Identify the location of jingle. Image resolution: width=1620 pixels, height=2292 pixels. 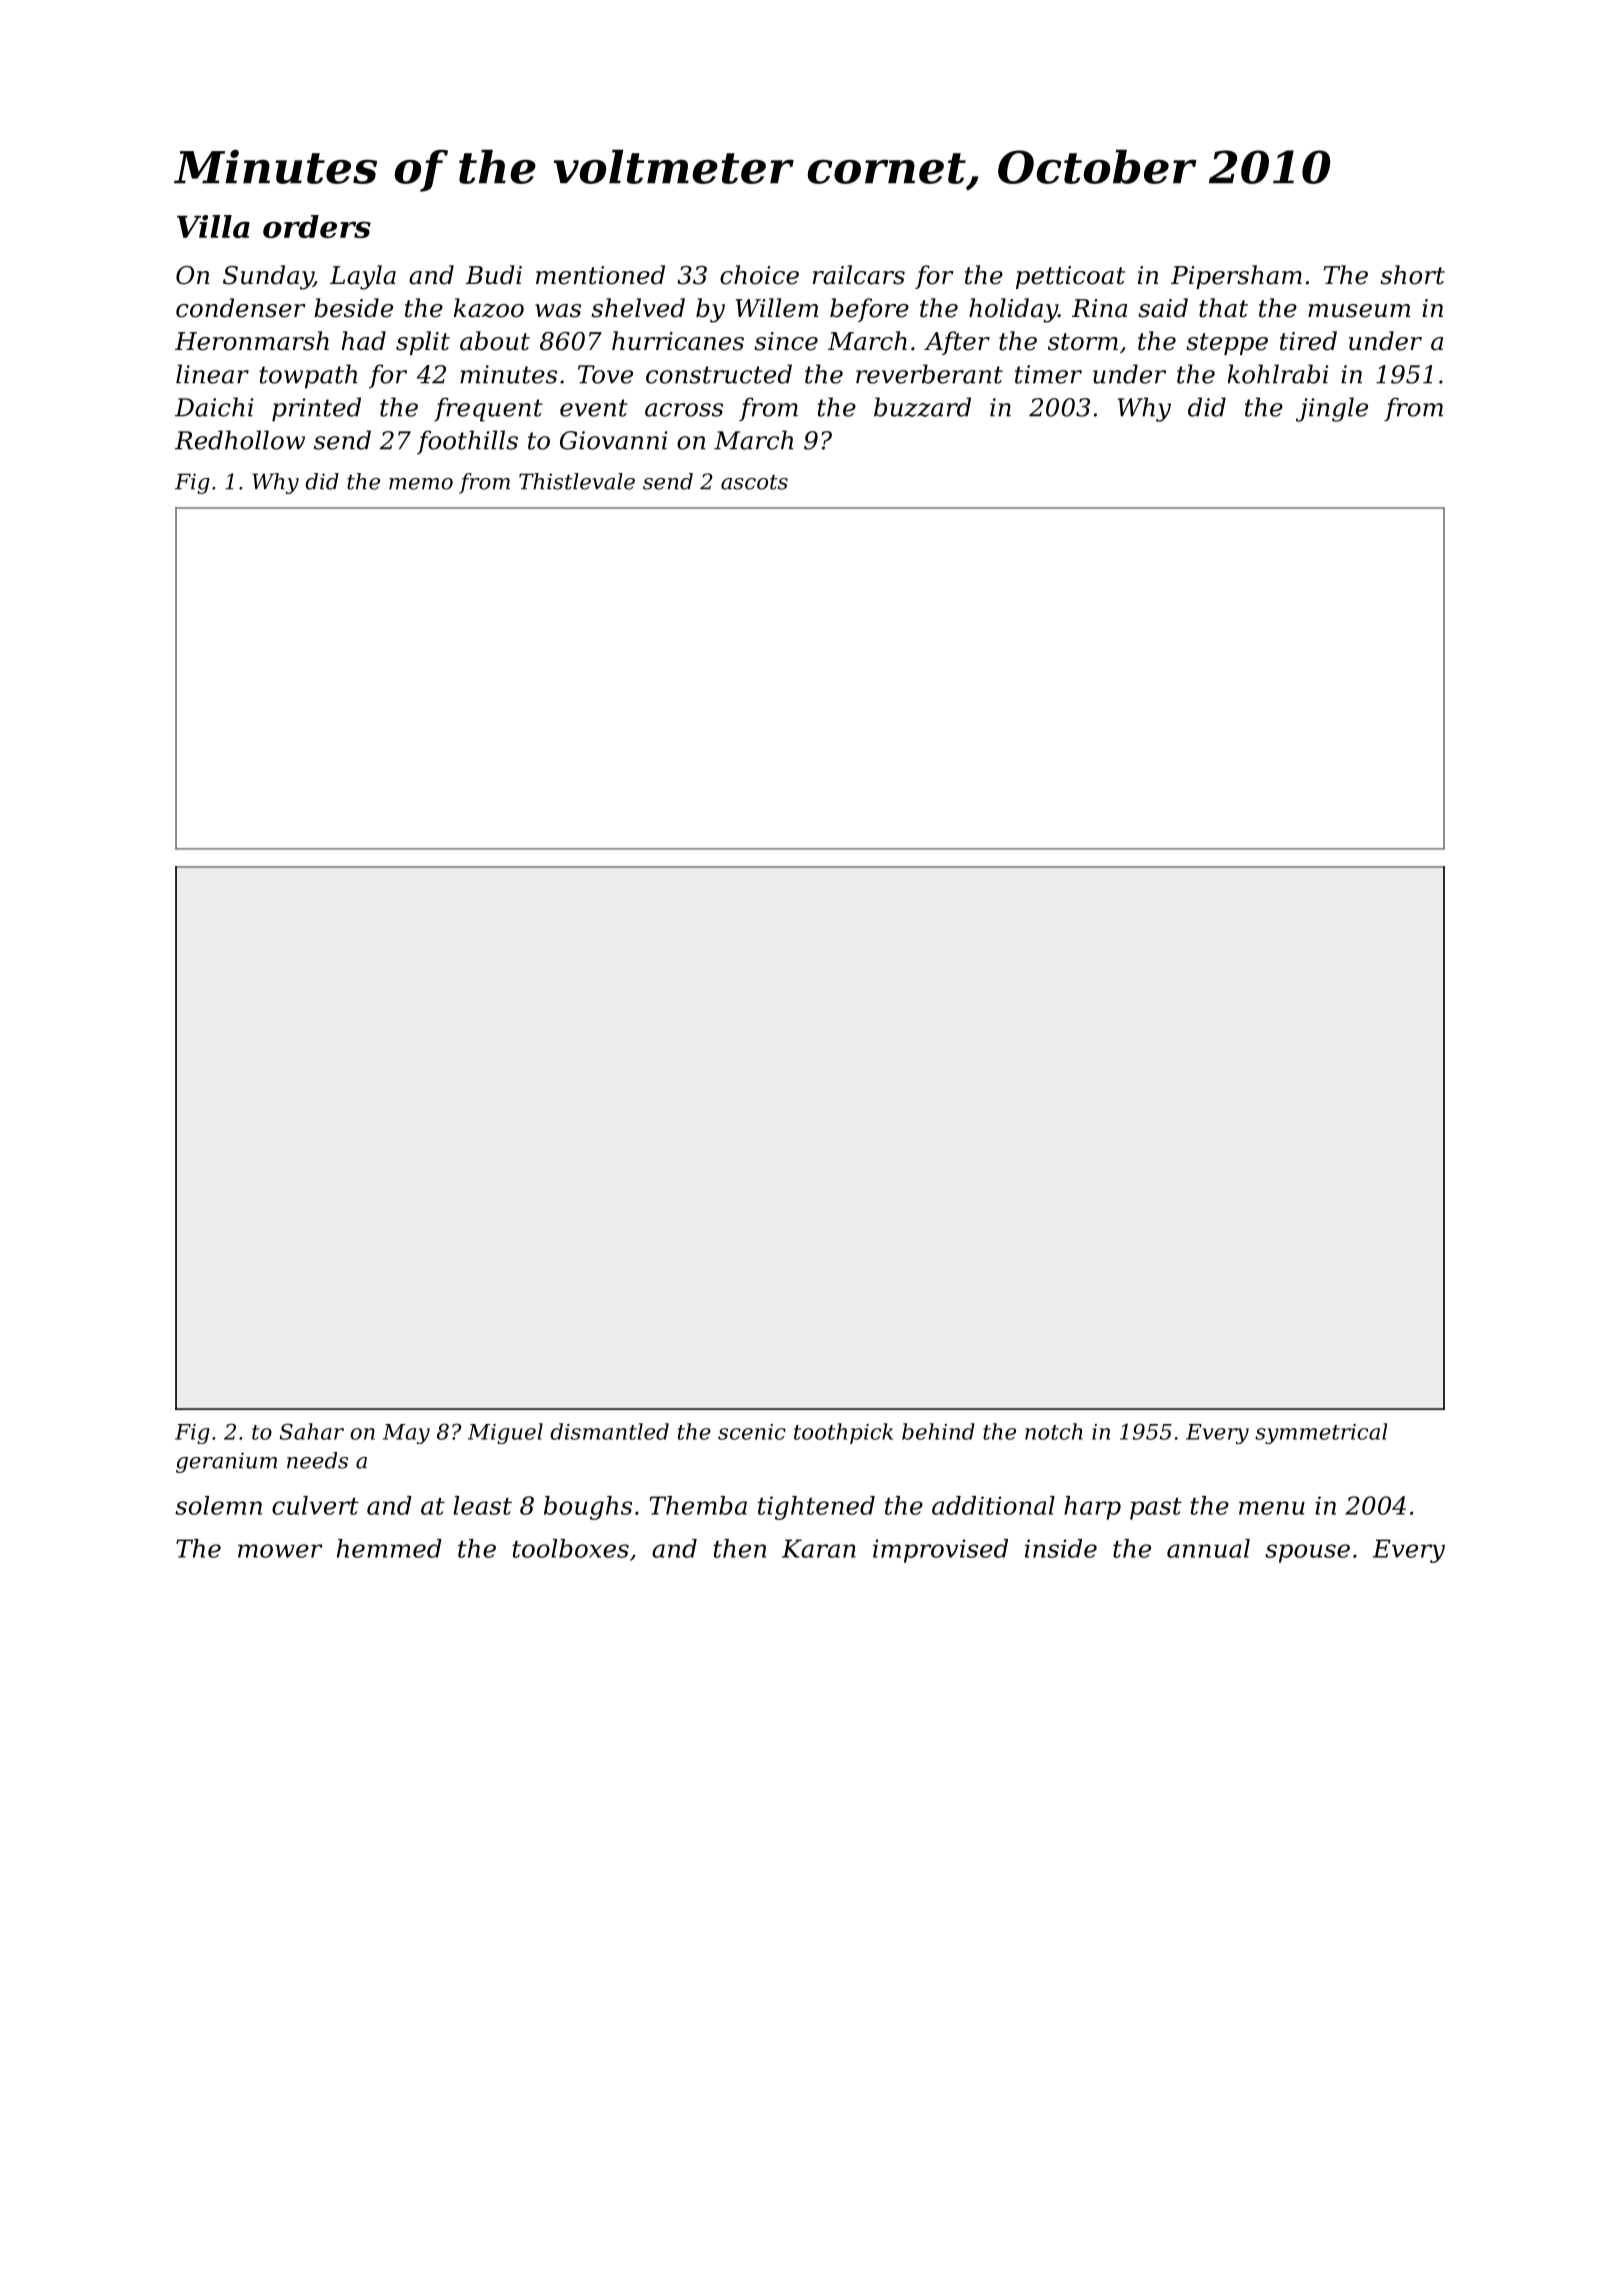
(1332, 409).
